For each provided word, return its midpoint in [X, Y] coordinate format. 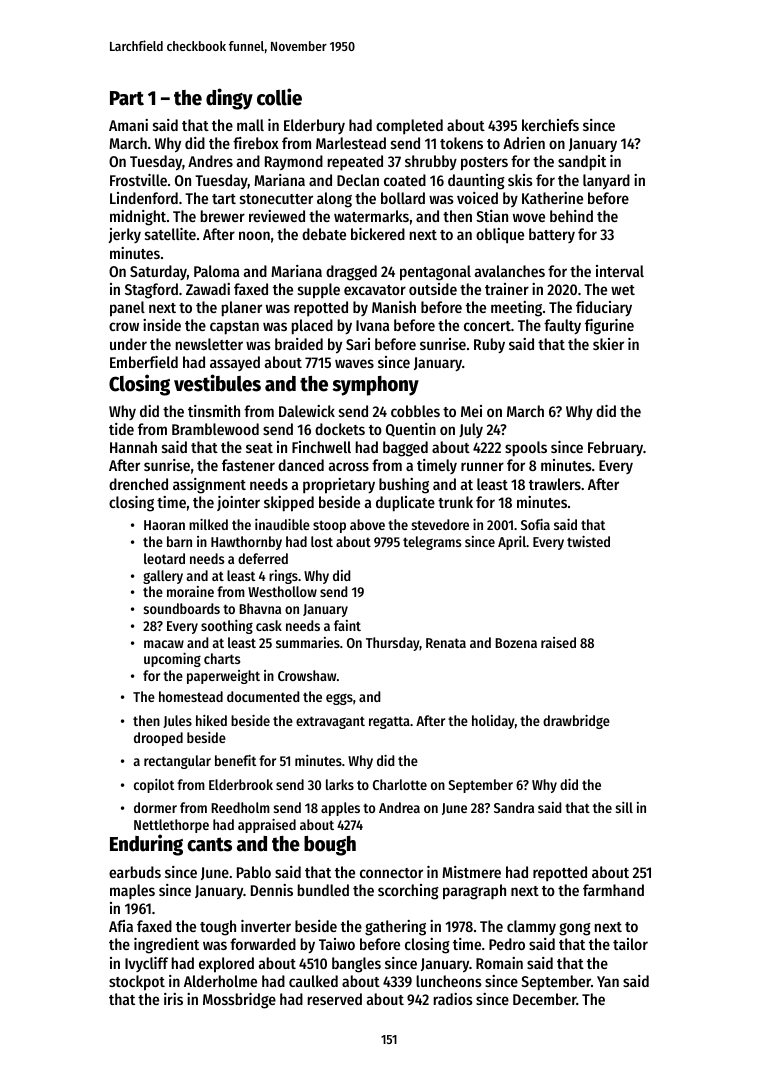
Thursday [393, 644]
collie [279, 97]
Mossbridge [239, 1001]
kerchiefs [550, 125]
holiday [493, 722]
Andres [210, 161]
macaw [164, 644]
